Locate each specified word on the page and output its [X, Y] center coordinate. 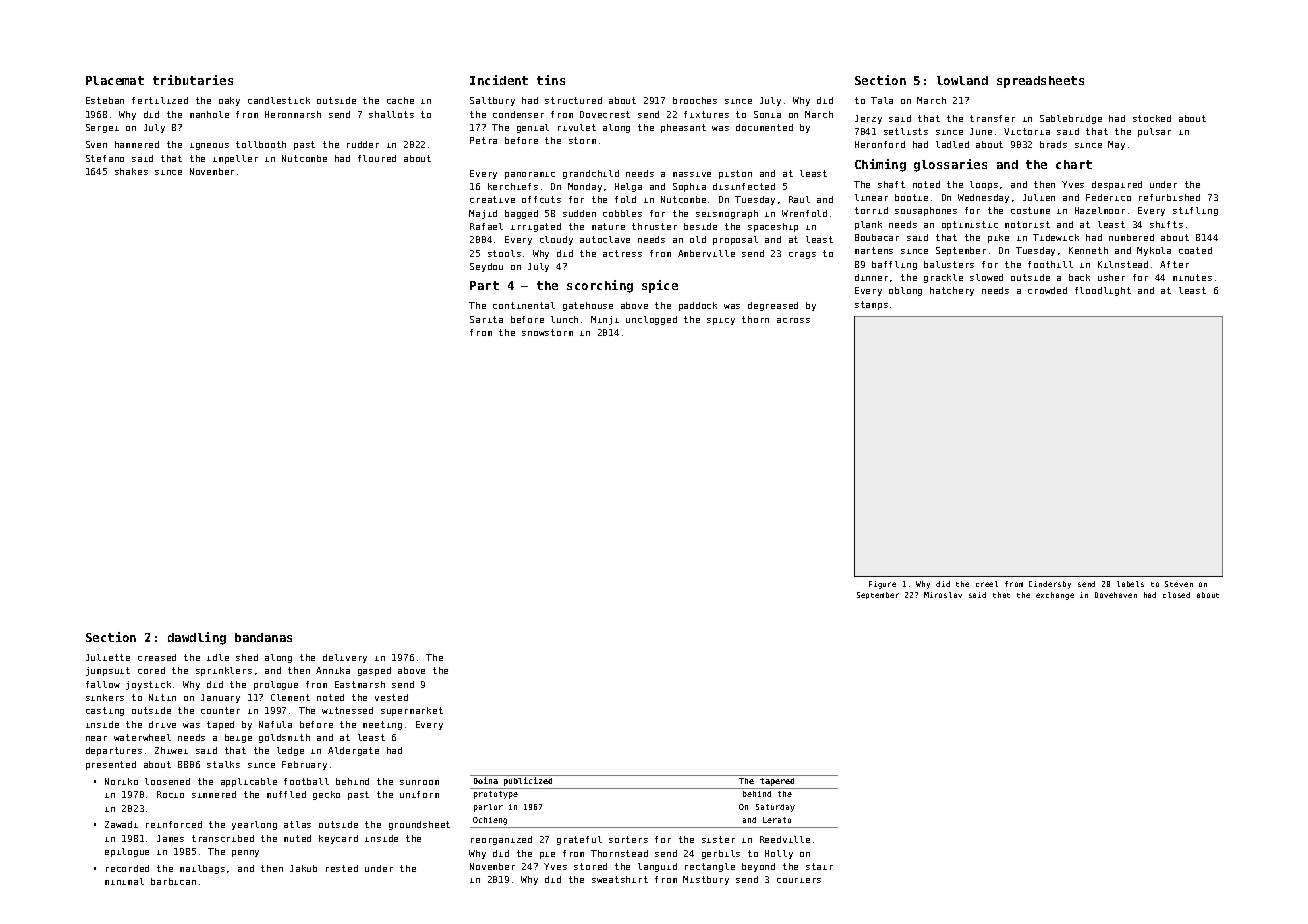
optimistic [970, 225]
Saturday [775, 808]
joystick [148, 685]
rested [342, 868]
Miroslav [943, 595]
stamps [871, 305]
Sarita [486, 319]
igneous [209, 146]
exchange [1055, 596]
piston [735, 174]
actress [622, 253]
